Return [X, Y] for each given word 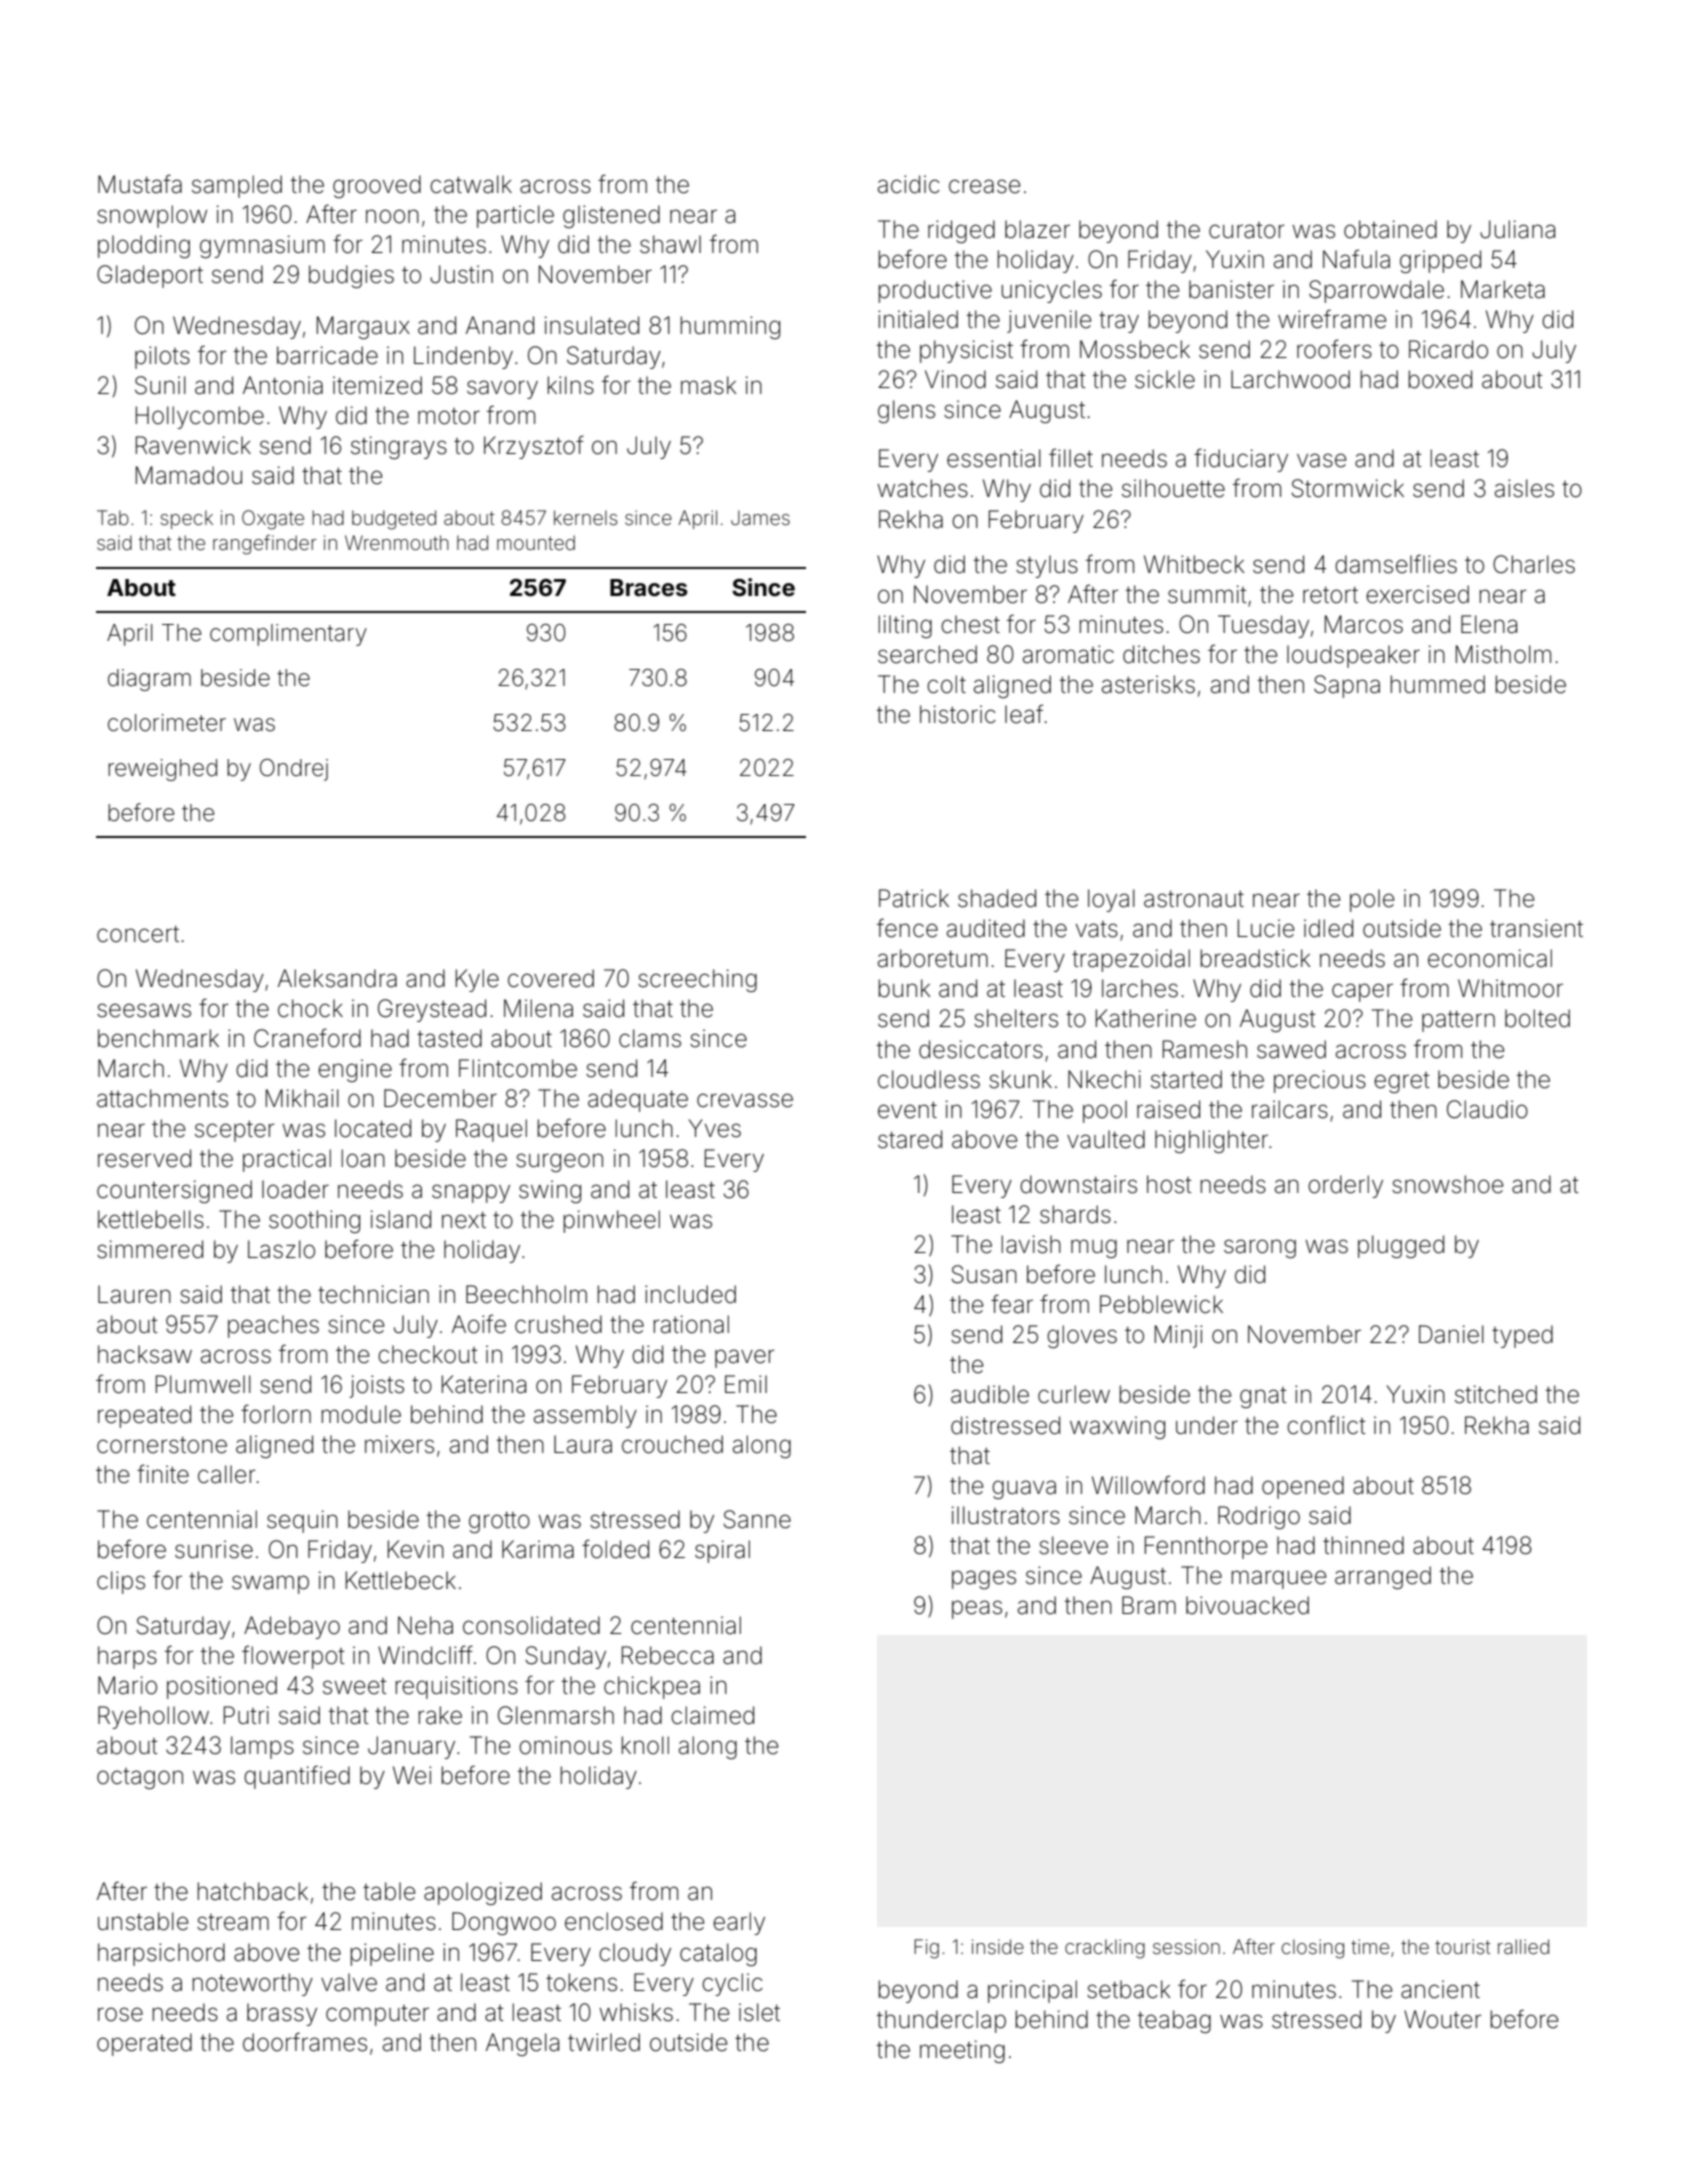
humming [730, 327]
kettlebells [151, 1219]
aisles [1524, 488]
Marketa [1503, 289]
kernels [586, 517]
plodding [144, 246]
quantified [297, 1777]
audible [990, 1394]
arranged [1383, 1577]
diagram [149, 680]
